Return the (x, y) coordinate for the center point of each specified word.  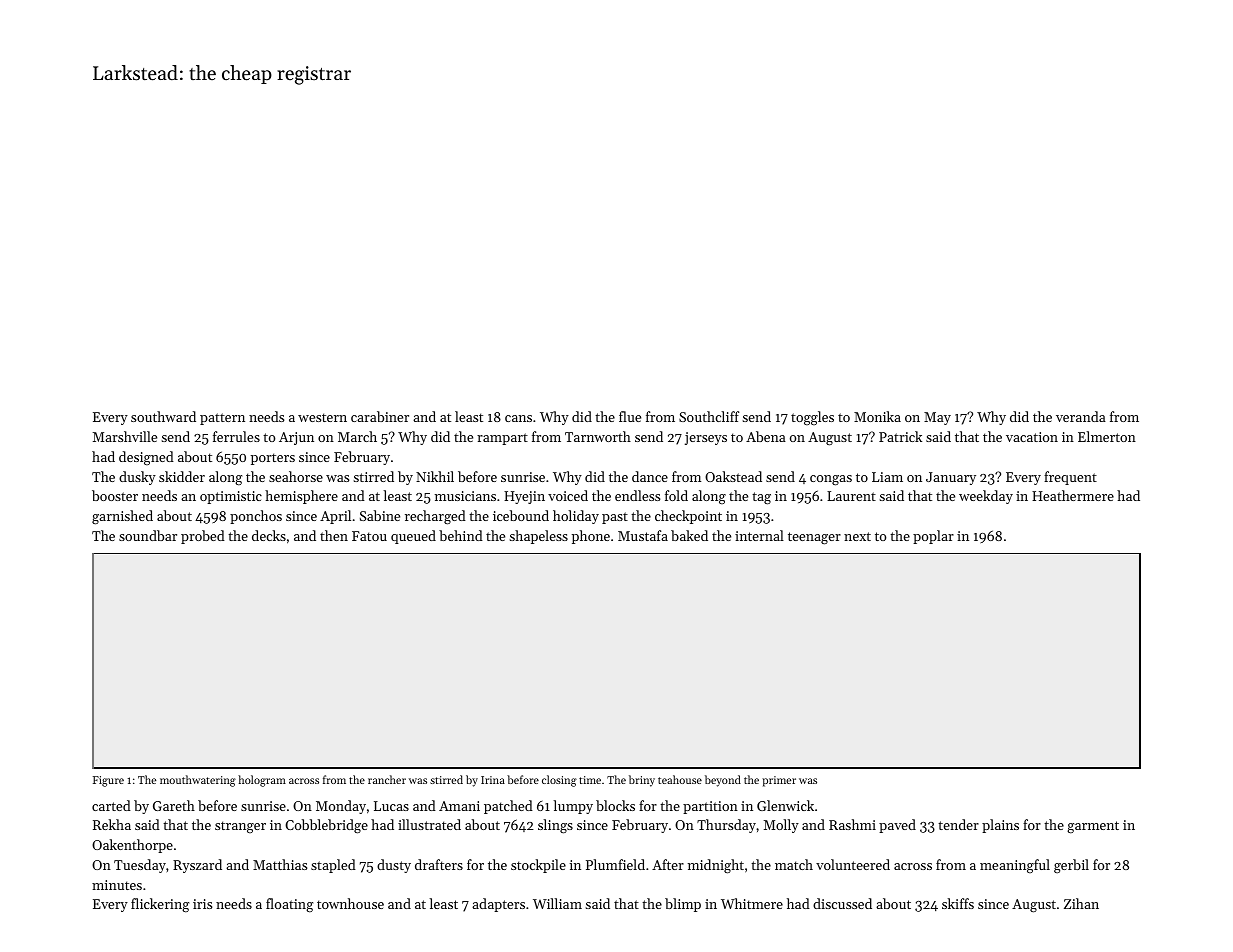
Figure (108, 781)
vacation (1032, 437)
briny (642, 781)
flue (630, 416)
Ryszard (197, 866)
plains (1000, 826)
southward (163, 416)
